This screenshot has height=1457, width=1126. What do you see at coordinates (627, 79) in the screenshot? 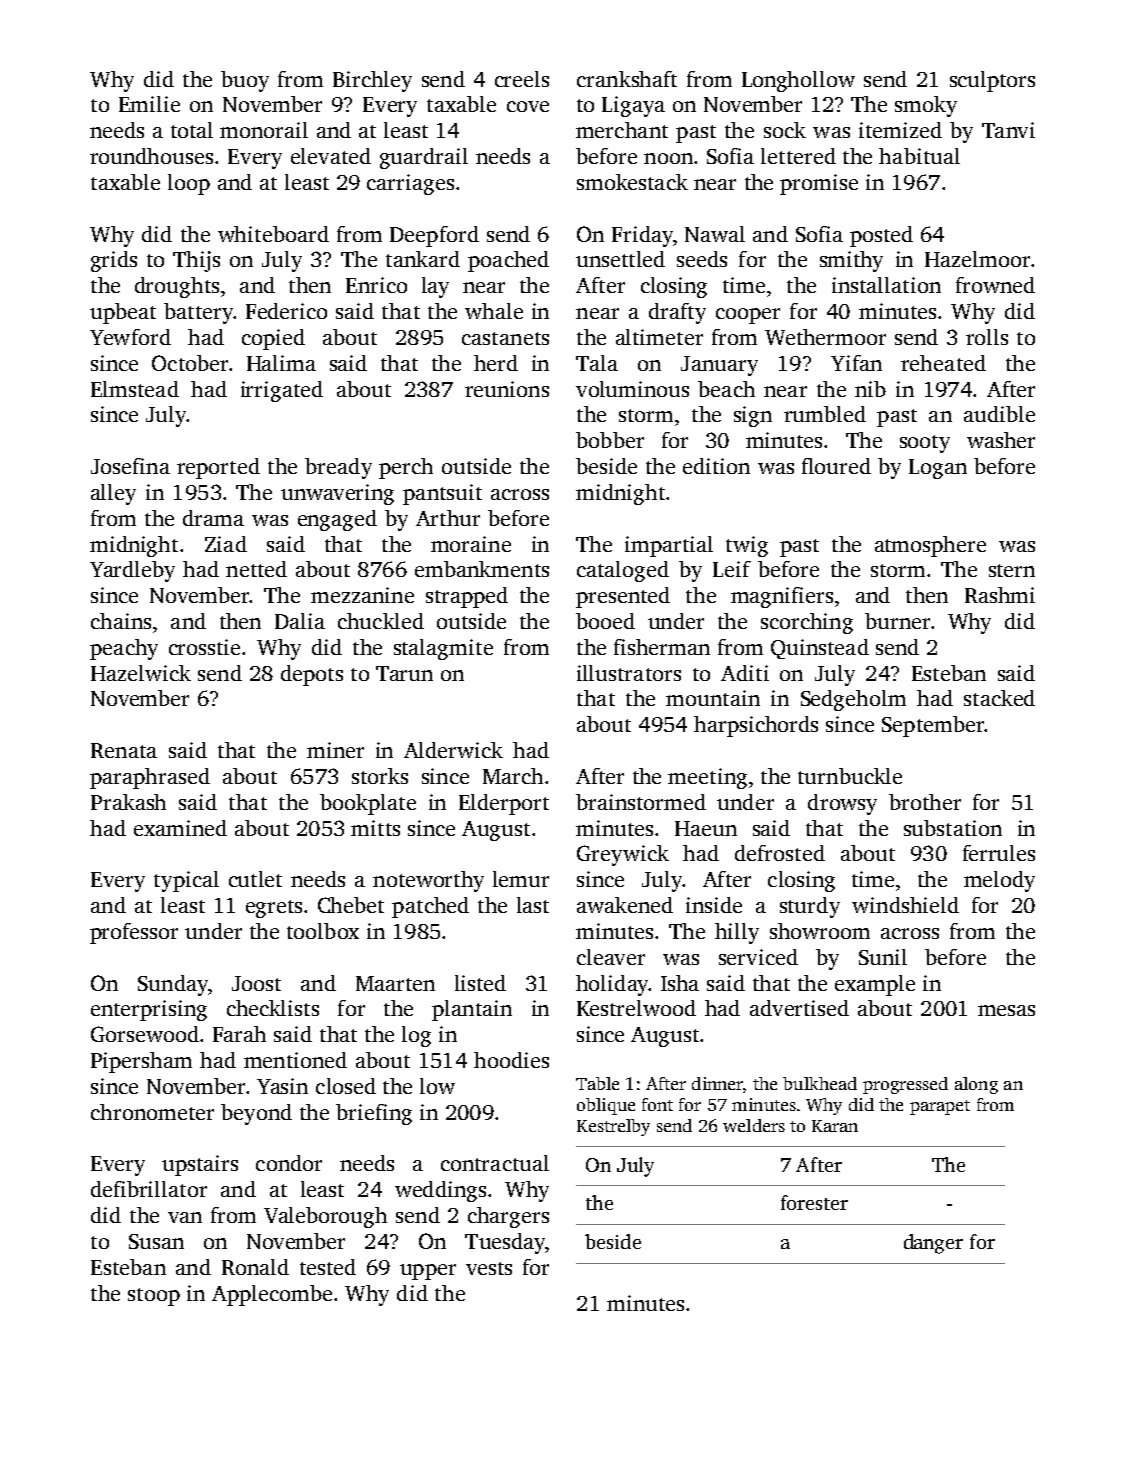
I see `crankshaft` at bounding box center [627, 79].
